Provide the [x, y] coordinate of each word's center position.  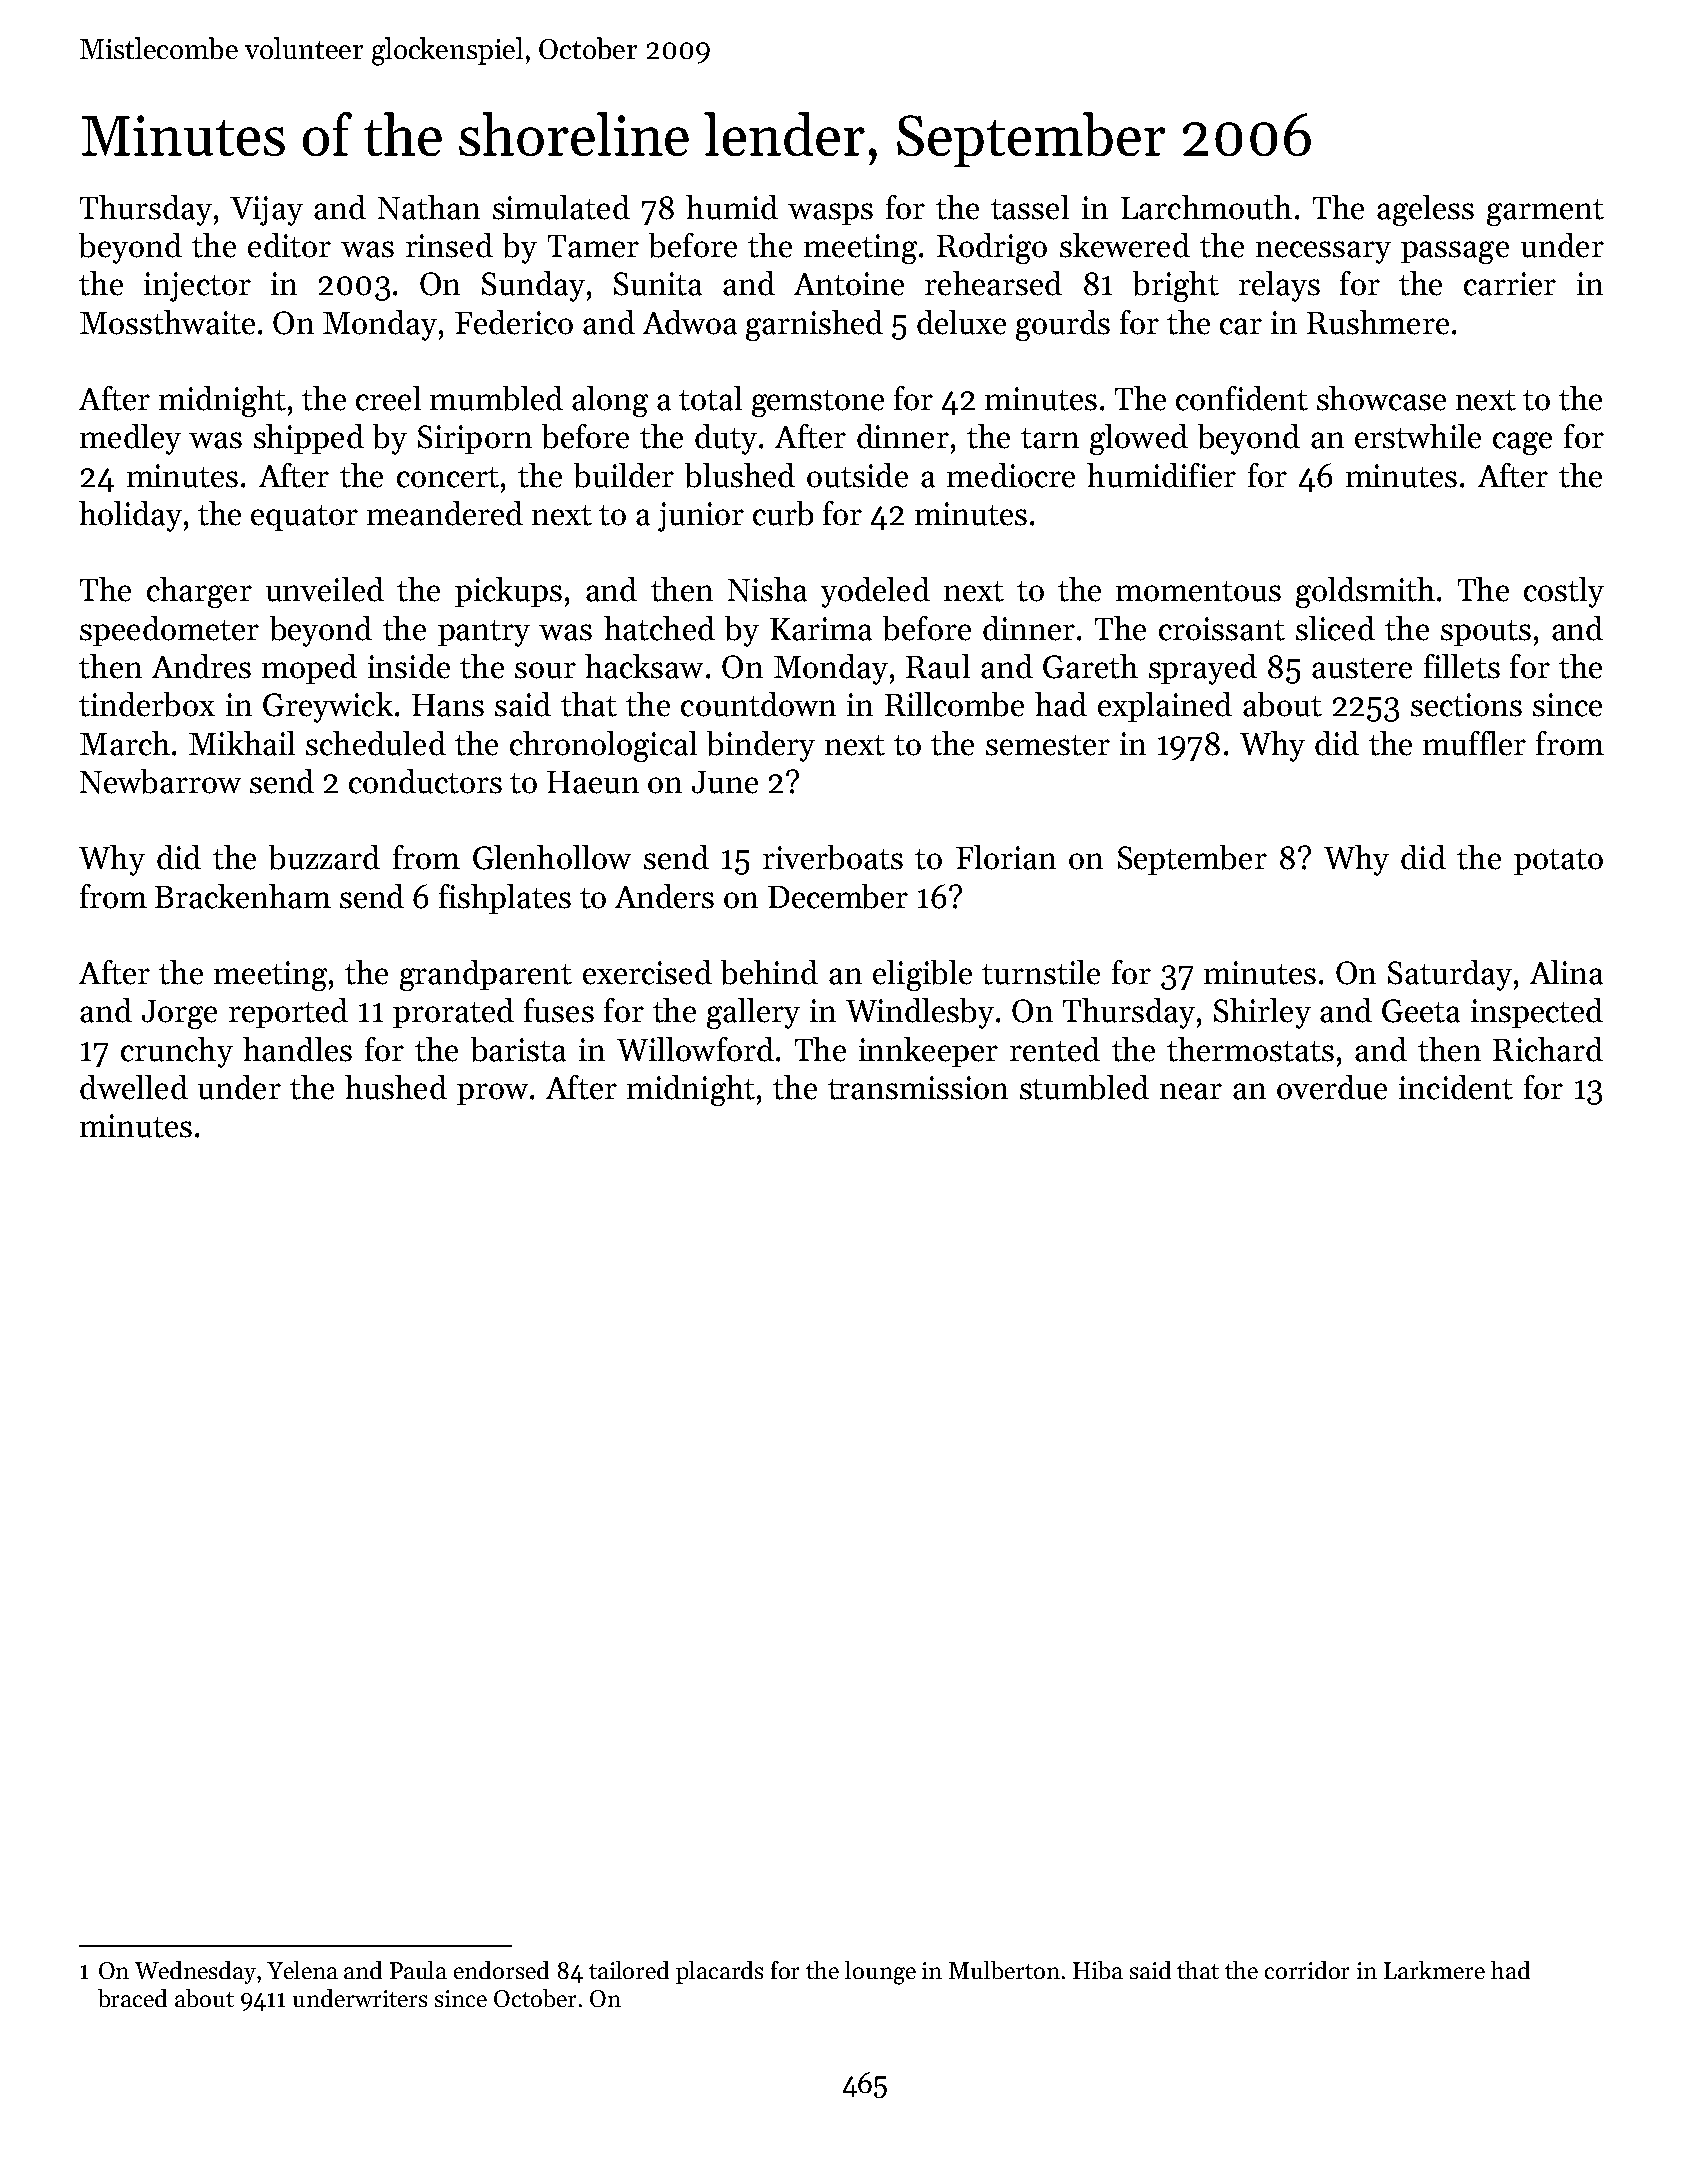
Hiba [1098, 1970]
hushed [396, 1087]
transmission [918, 1088]
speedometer [169, 631]
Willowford [695, 1049]
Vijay [266, 211]
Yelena [302, 1970]
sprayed [1203, 669]
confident [1242, 398]
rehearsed [993, 283]
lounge [880, 1973]
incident [1456, 1087]
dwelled [134, 1087]
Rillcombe [954, 704]
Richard [1548, 1049]
